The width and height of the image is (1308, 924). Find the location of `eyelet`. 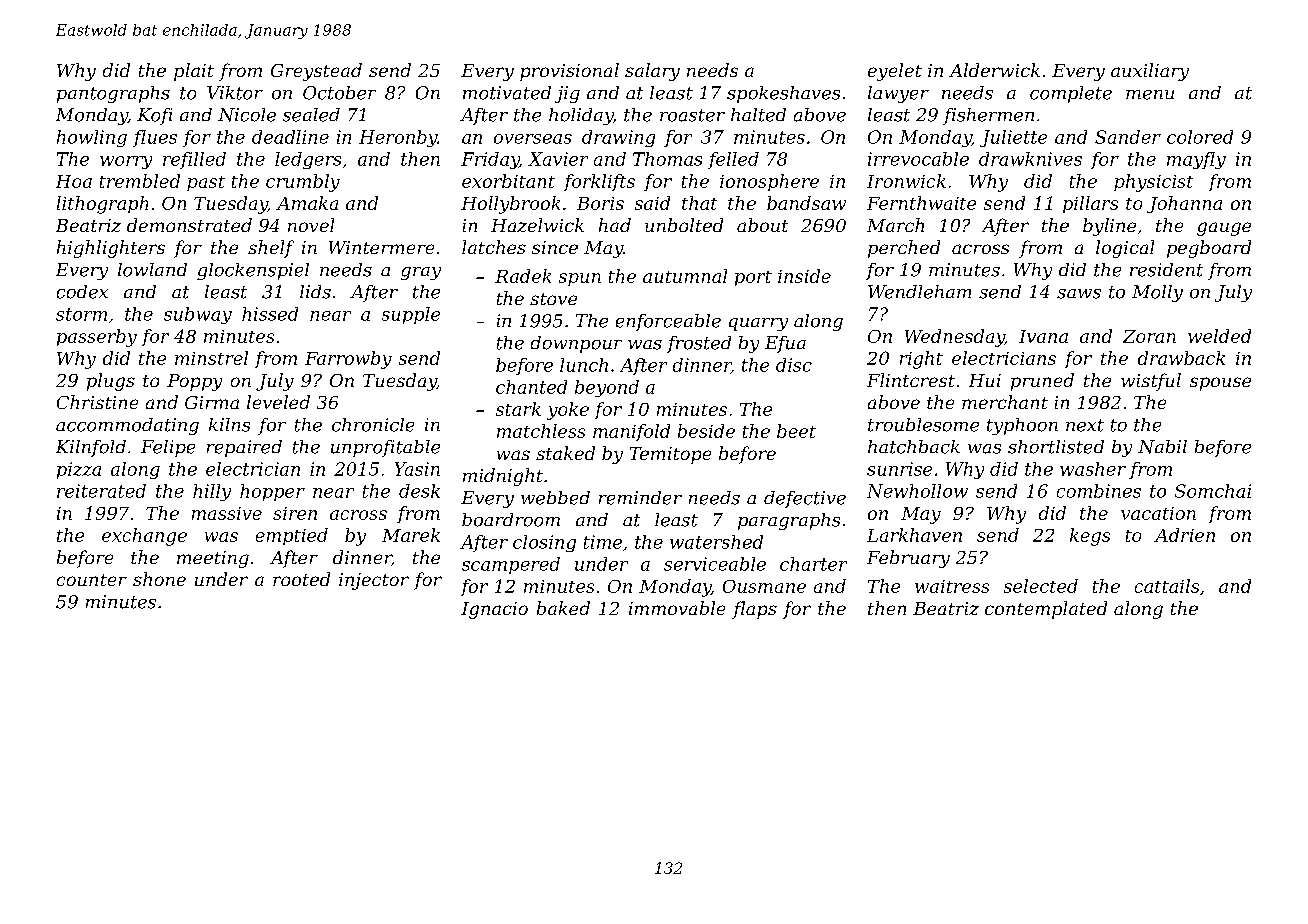

eyelet is located at coordinates (895, 72).
